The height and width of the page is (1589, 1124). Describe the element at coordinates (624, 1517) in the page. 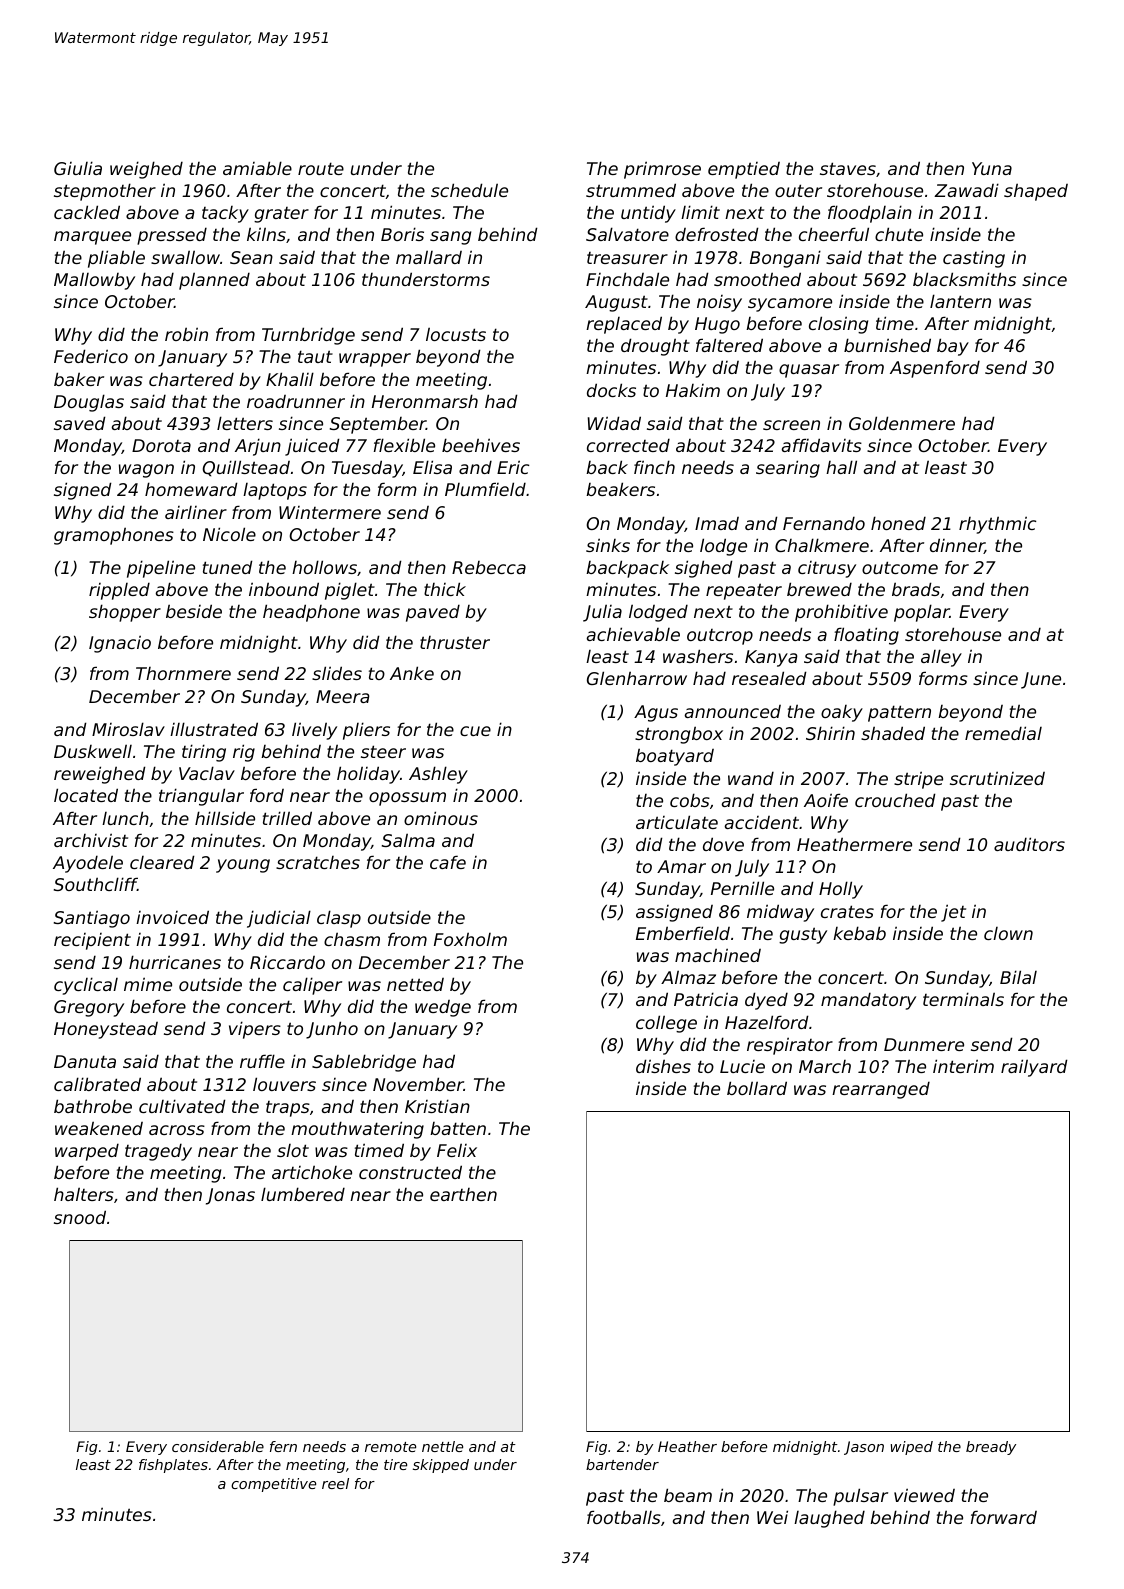

I see `footballs` at that location.
